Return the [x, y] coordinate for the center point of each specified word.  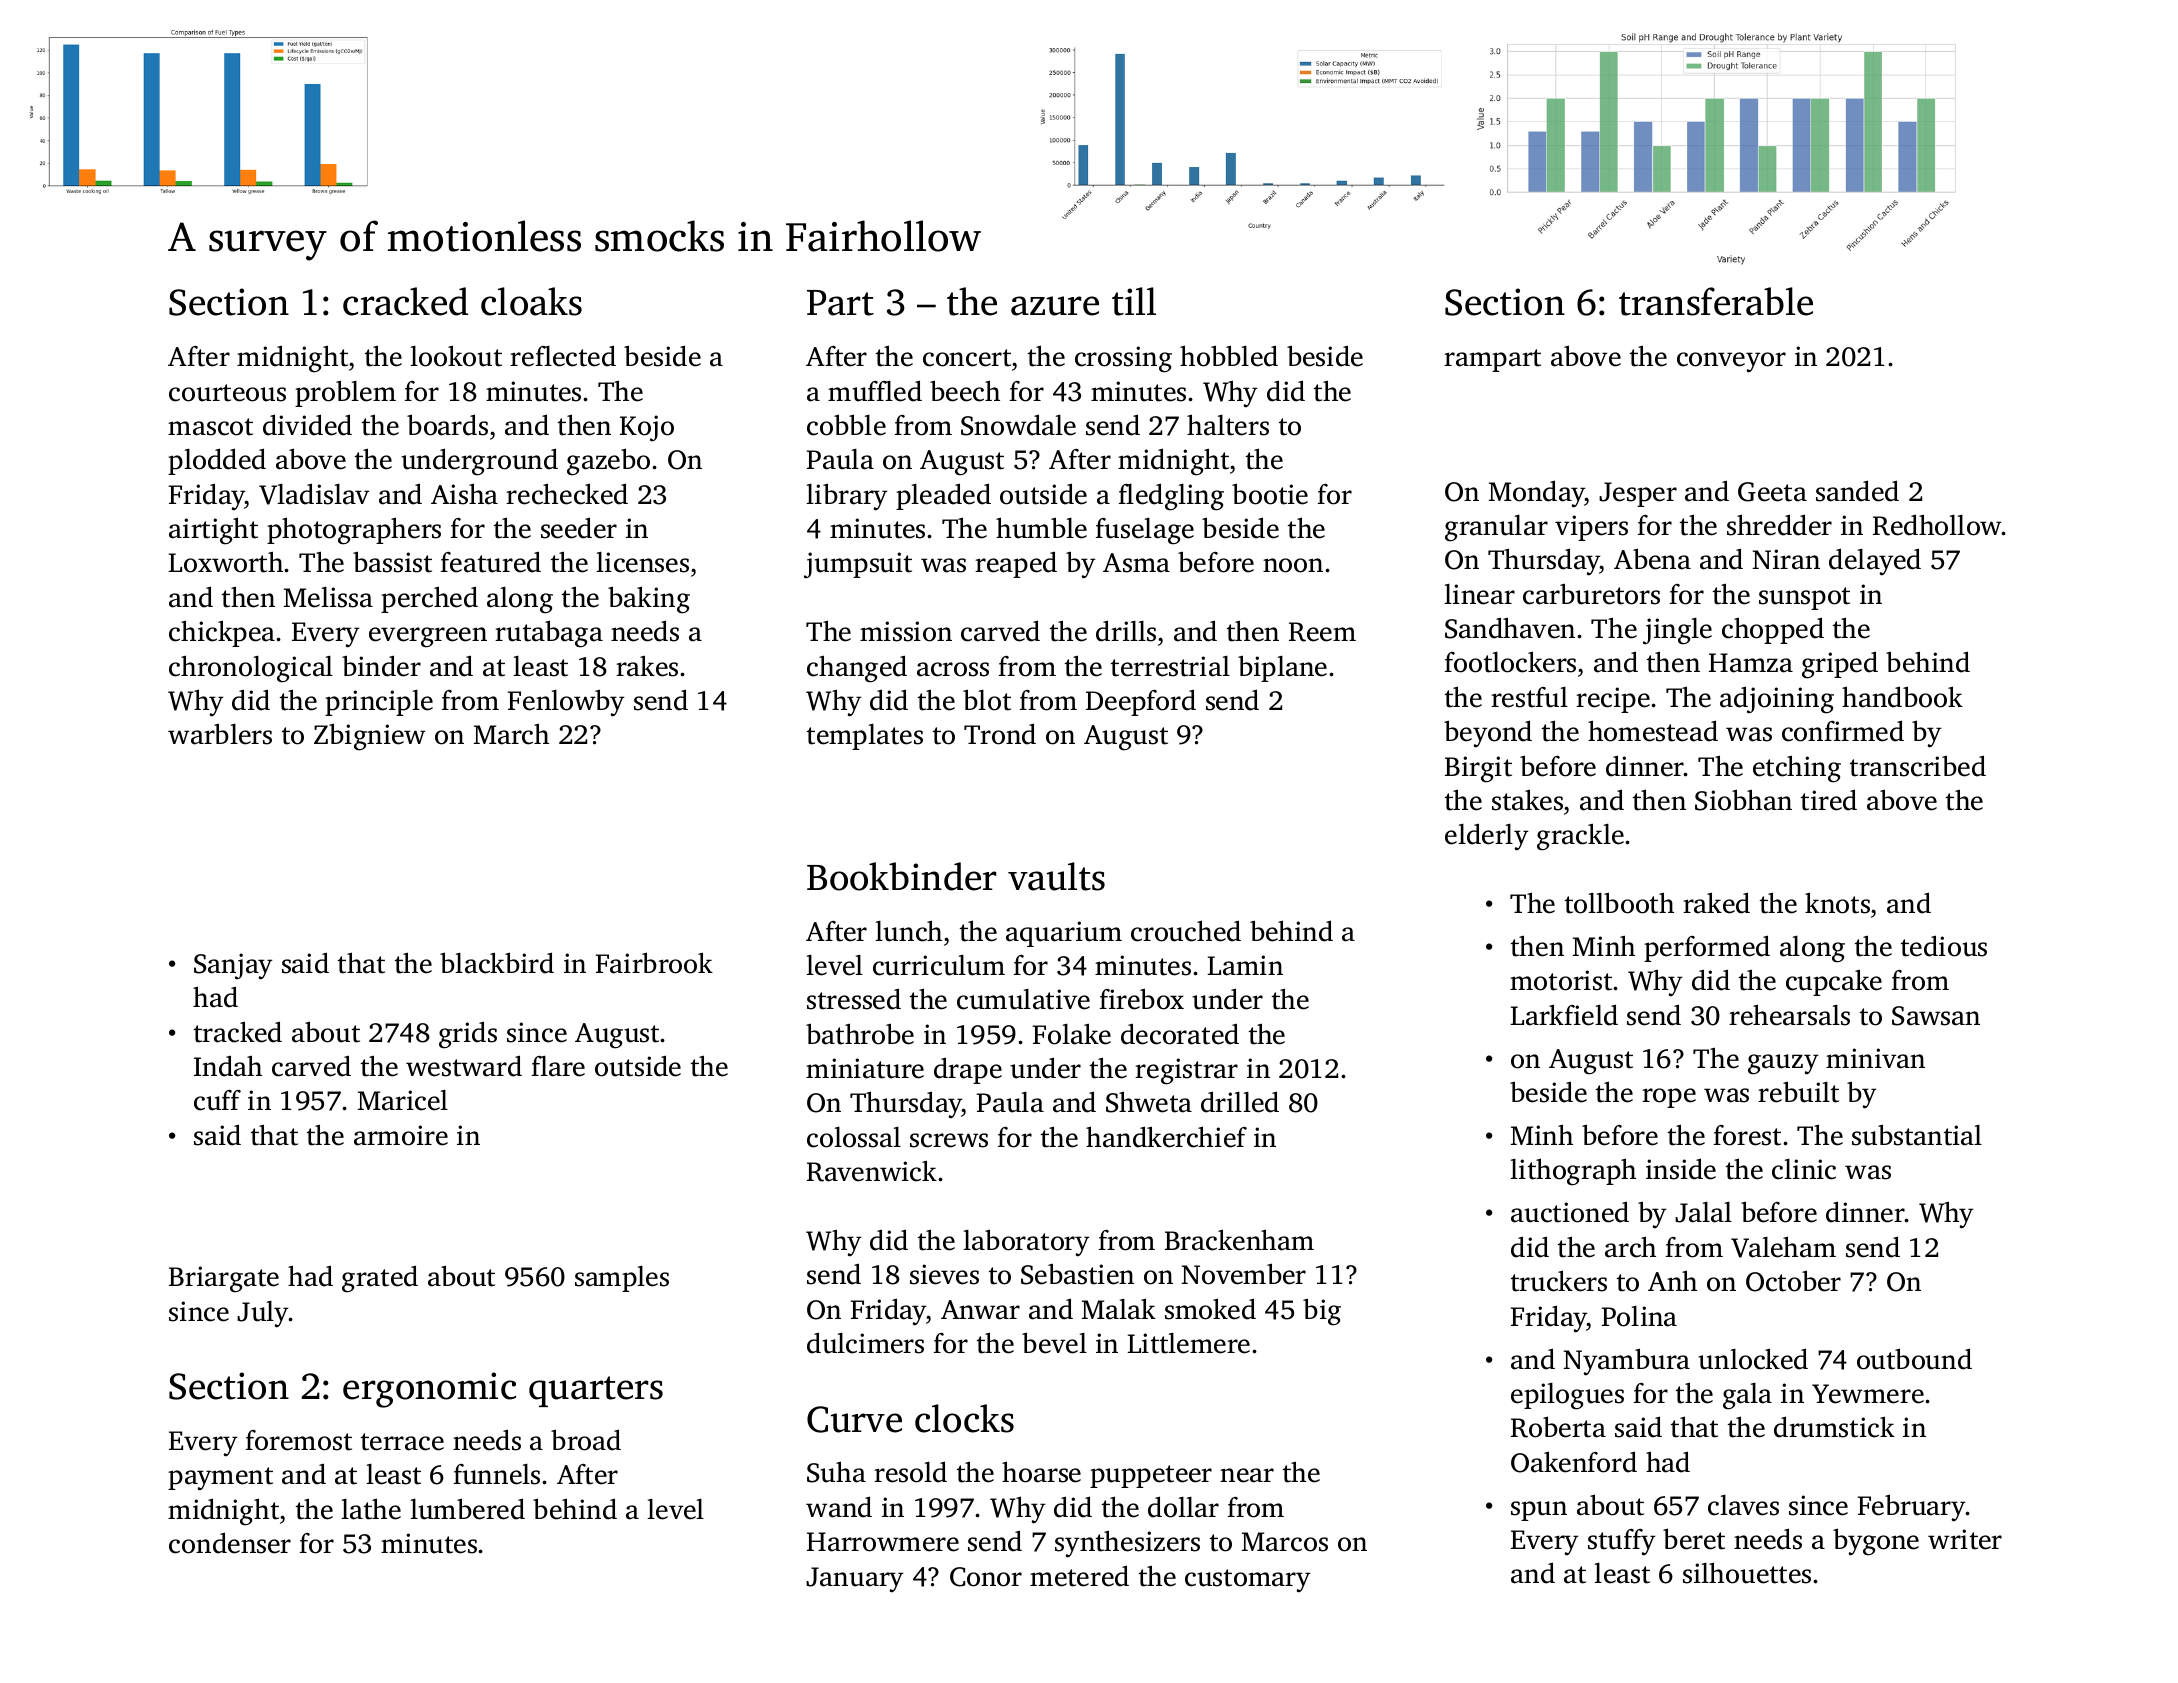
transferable [1716, 301]
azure [1055, 306]
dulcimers [865, 1343]
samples [622, 1279]
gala [1747, 1396]
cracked [405, 301]
